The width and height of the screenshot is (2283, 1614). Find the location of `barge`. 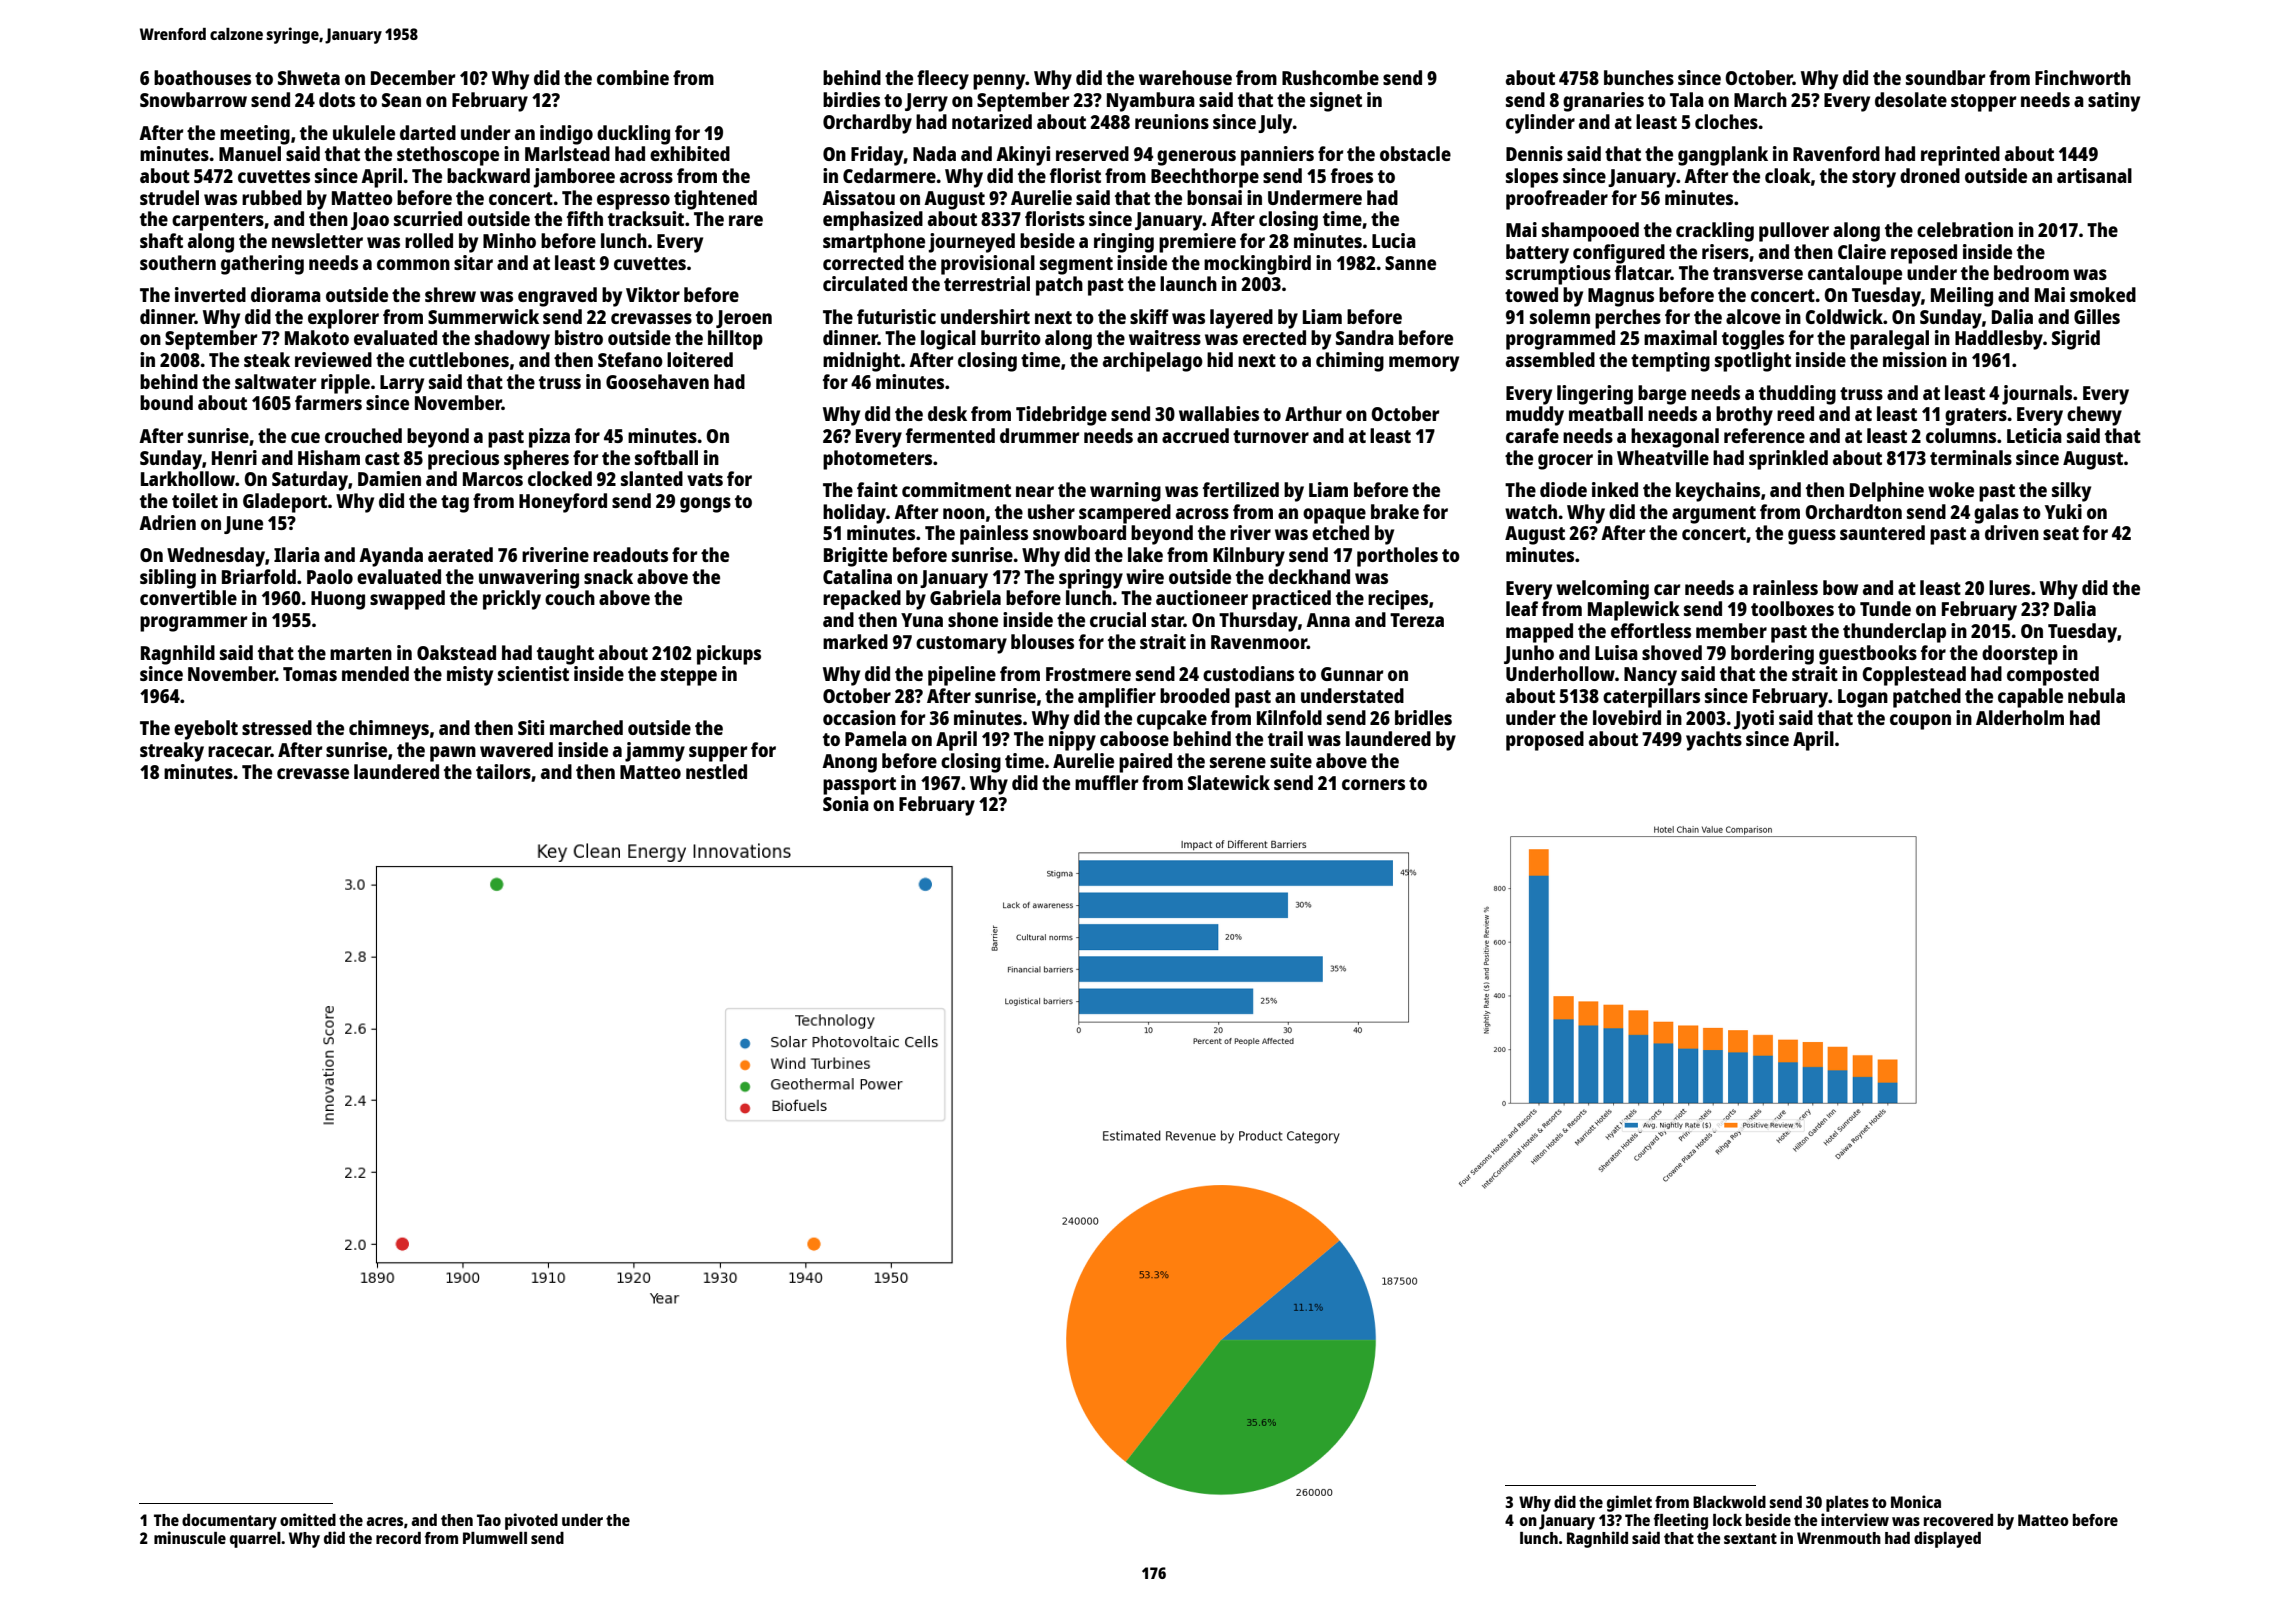

barge is located at coordinates (1662, 395).
